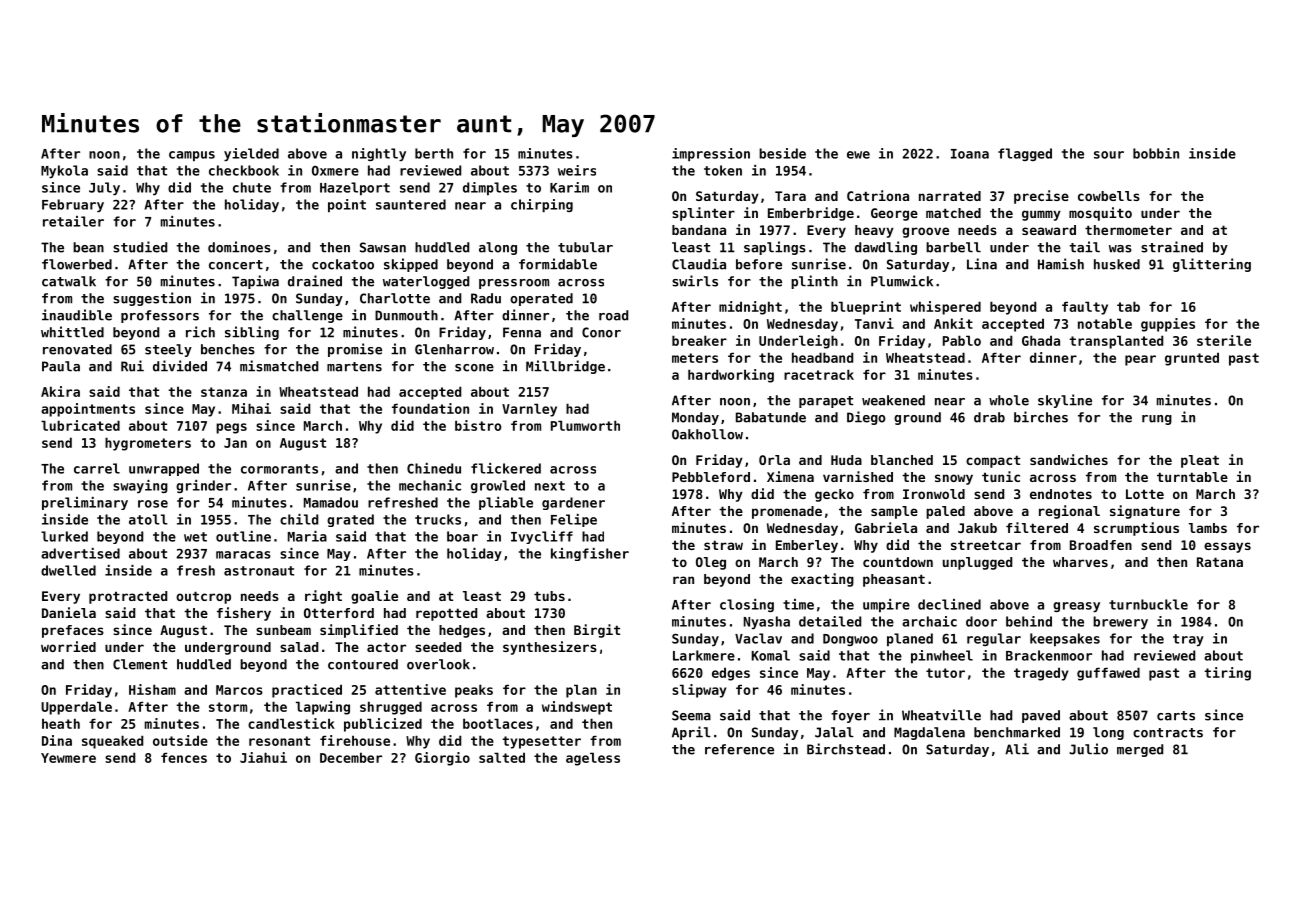  I want to click on brewery, so click(1120, 622).
